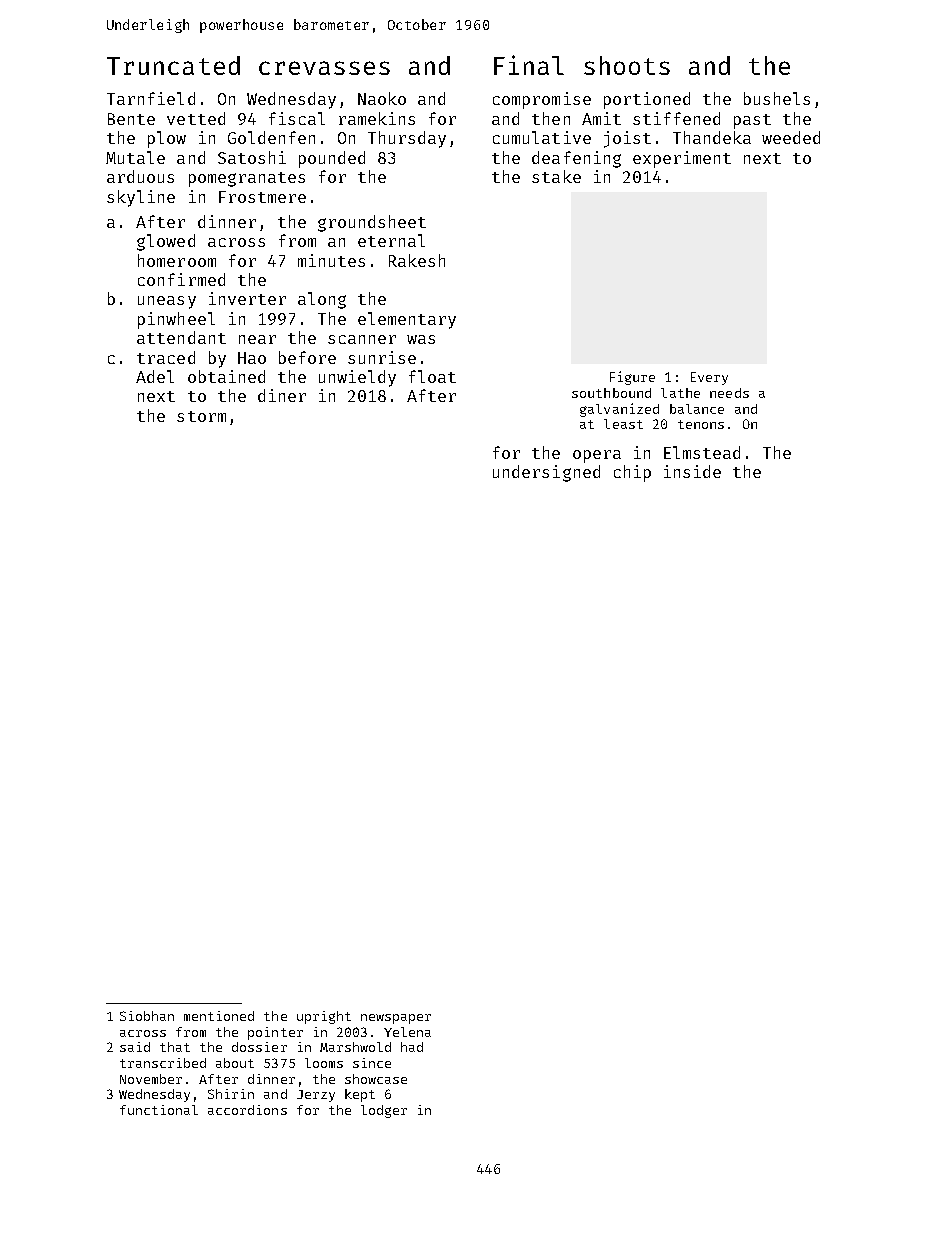 The width and height of the image is (952, 1233). What do you see at coordinates (407, 1032) in the image?
I see `Yelena` at bounding box center [407, 1032].
